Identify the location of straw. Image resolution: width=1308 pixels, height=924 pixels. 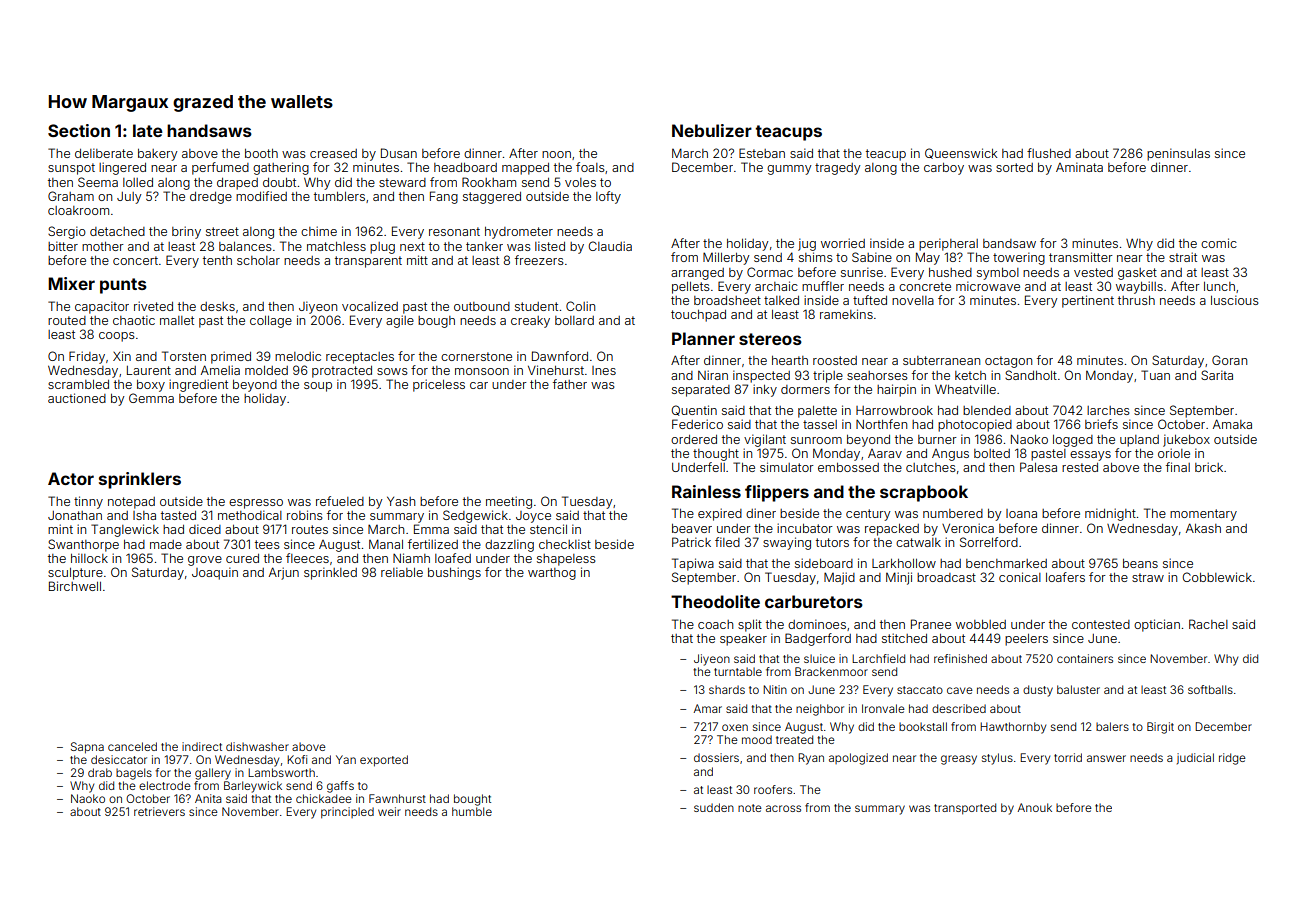
(1148, 577).
